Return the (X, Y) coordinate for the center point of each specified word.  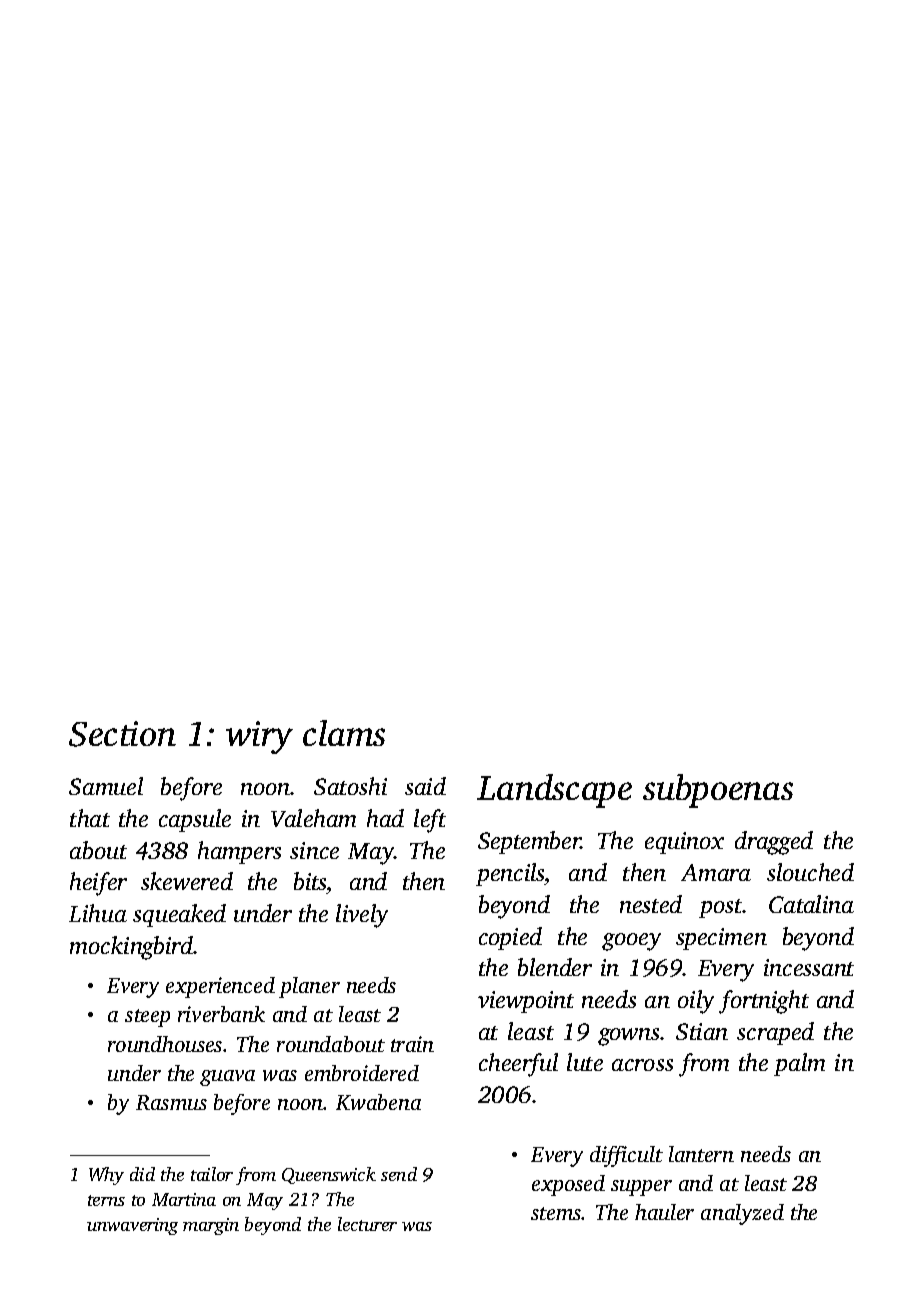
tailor (212, 1174)
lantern (701, 1154)
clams (344, 733)
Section (122, 734)
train (412, 1044)
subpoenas (718, 791)
